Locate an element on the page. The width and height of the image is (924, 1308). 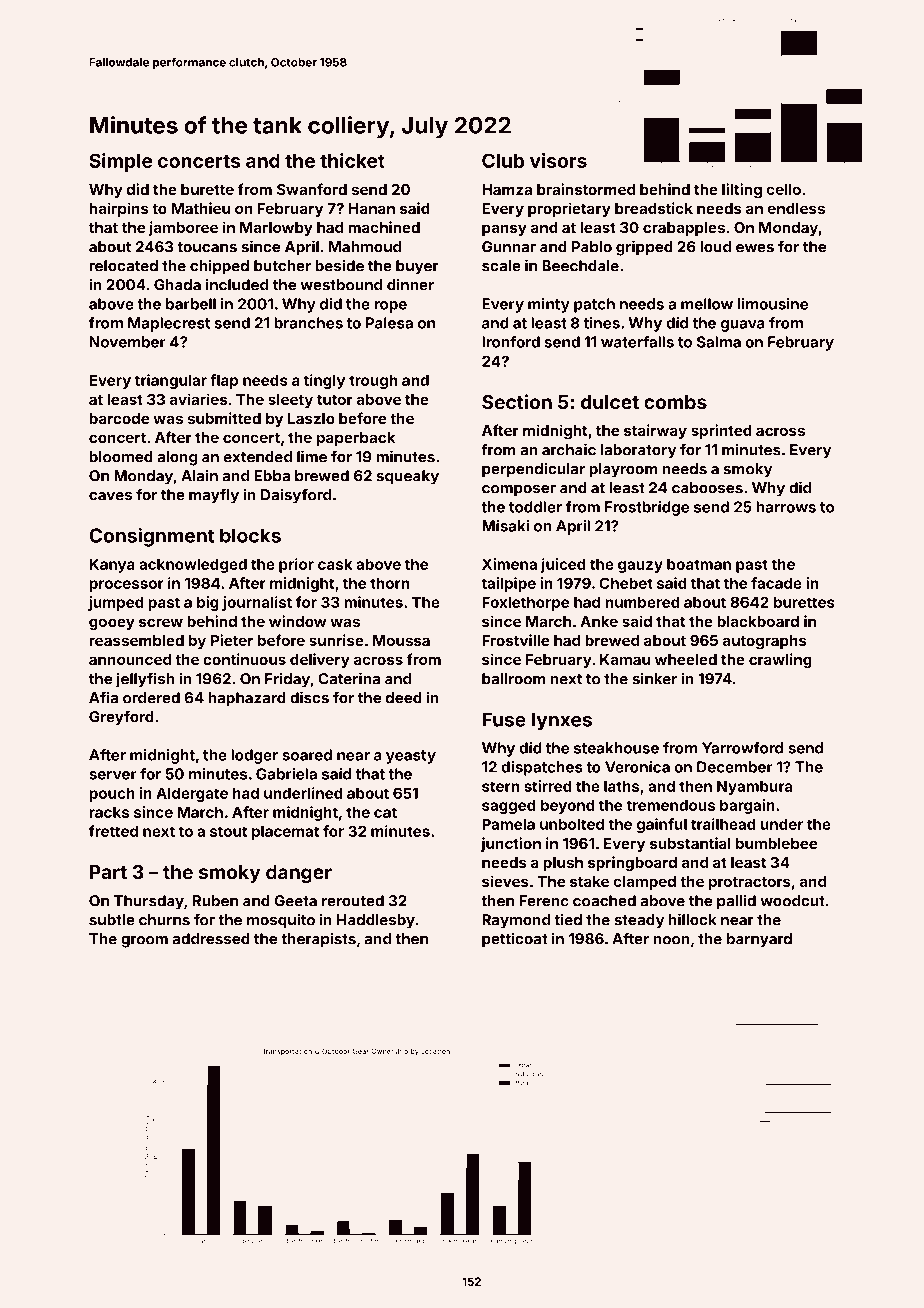
trough is located at coordinates (373, 381).
